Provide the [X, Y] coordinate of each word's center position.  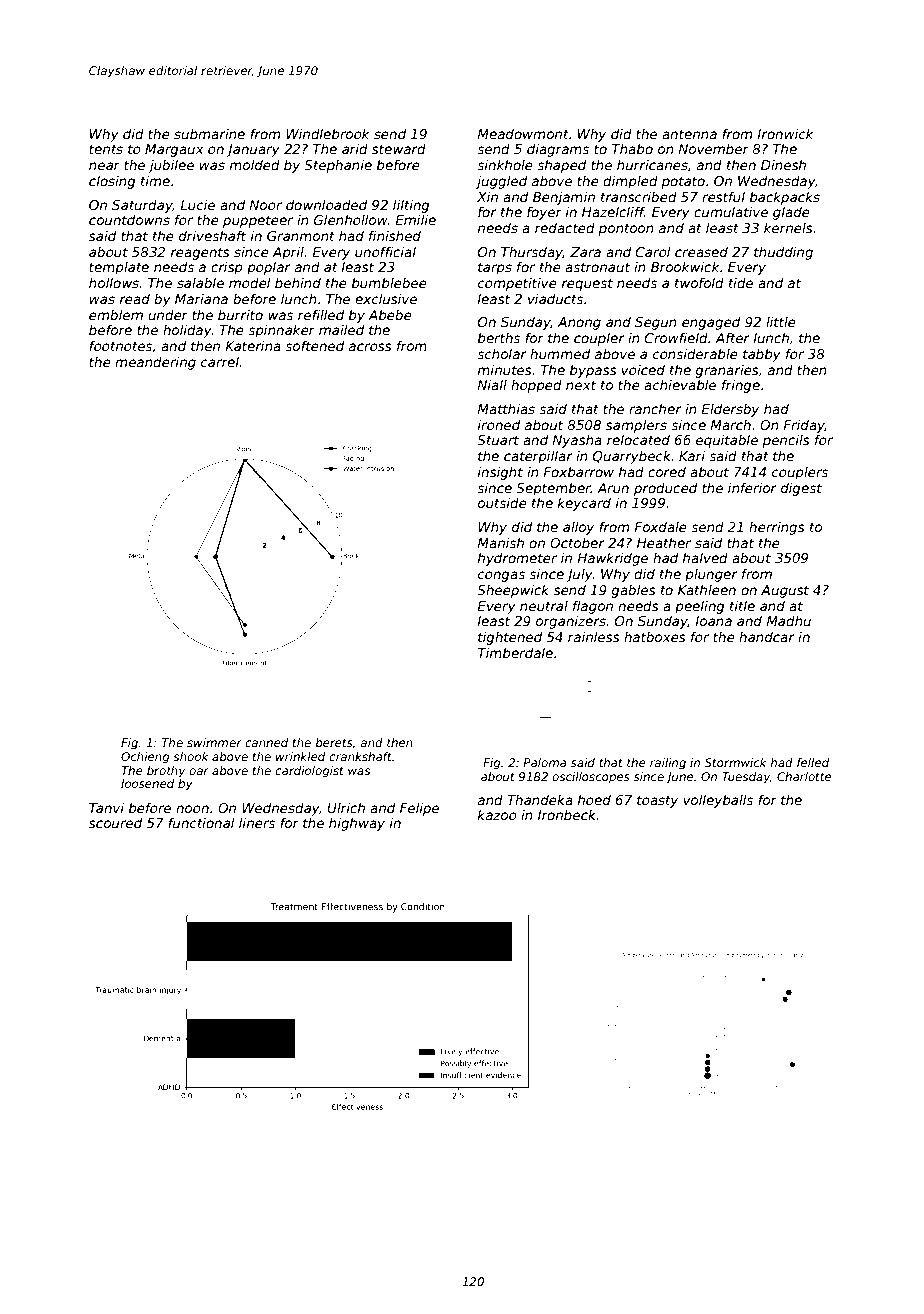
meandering [155, 363]
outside [502, 502]
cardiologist [309, 772]
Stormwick [736, 762]
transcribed [639, 196]
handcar [767, 636]
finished [395, 235]
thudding [783, 253]
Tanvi [106, 807]
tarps [495, 268]
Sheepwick [513, 591]
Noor [265, 205]
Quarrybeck [632, 457]
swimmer [214, 742]
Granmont [301, 236]
